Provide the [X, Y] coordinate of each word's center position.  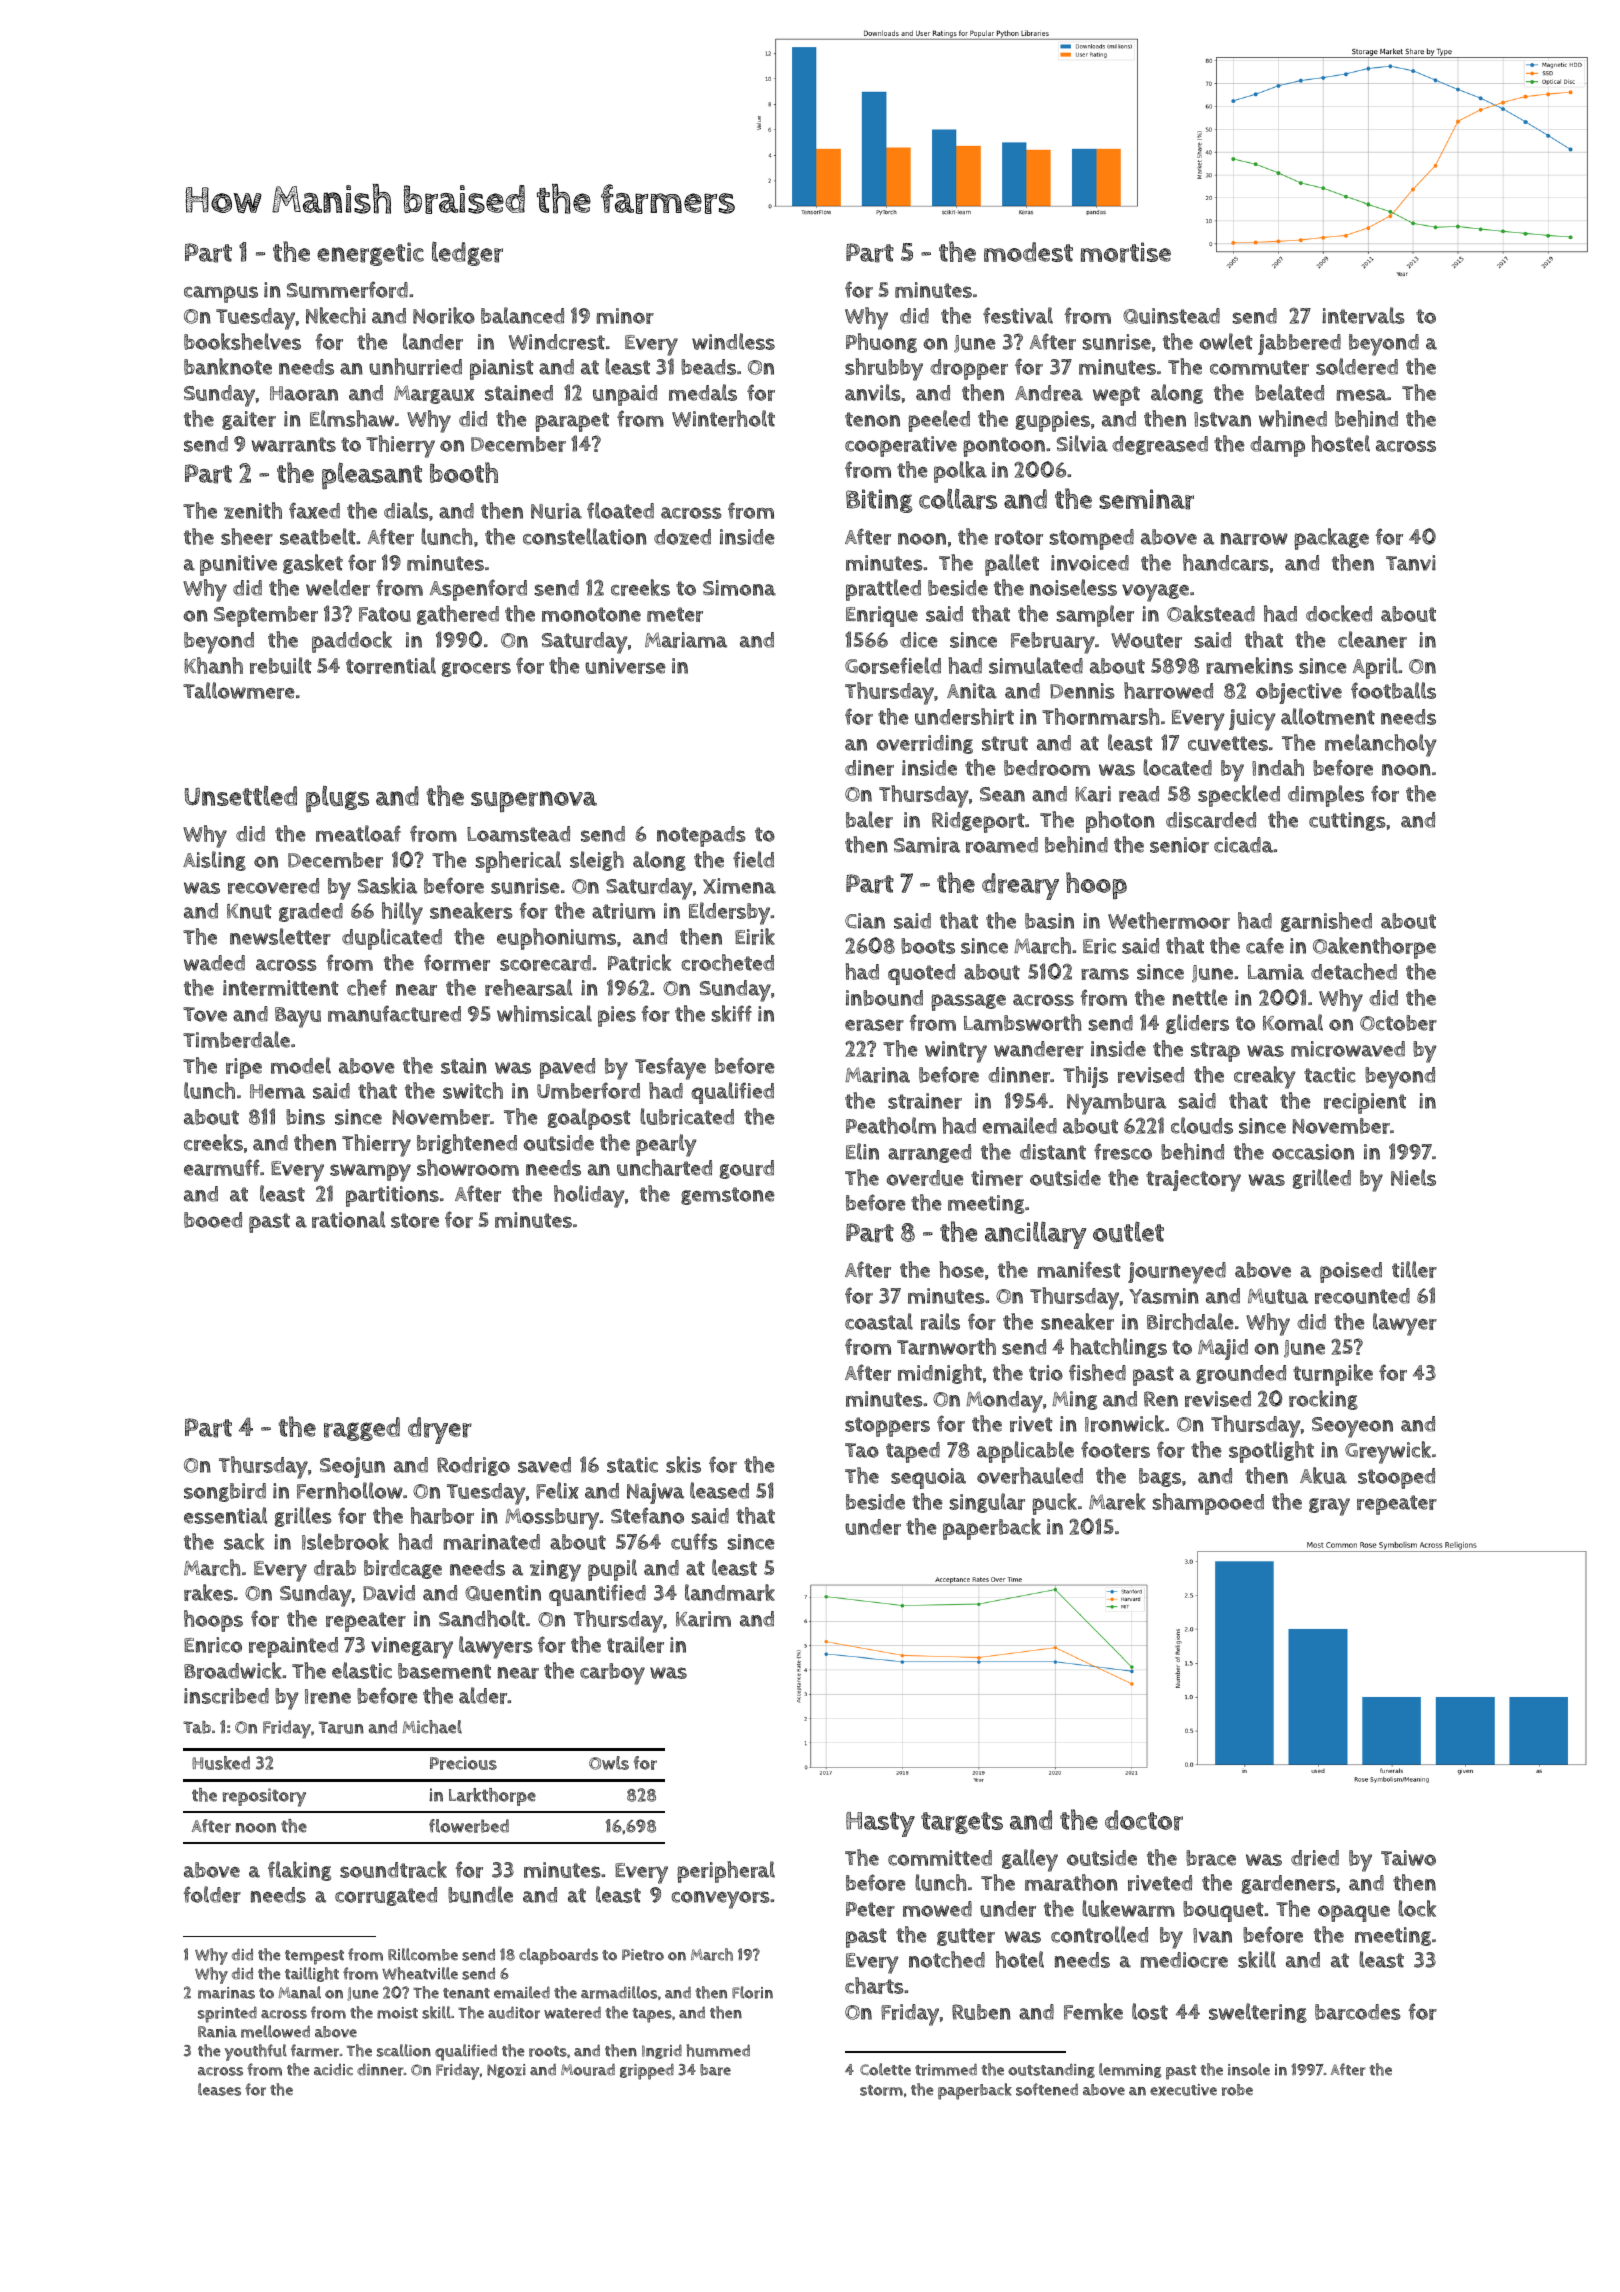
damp [1277, 446]
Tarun [341, 1727]
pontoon [1004, 447]
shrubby [884, 369]
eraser [874, 1025]
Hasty [880, 1824]
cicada [1243, 845]
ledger [467, 253]
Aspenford [478, 590]
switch [473, 1090]
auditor [514, 2012]
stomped [1091, 539]
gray [1329, 1507]
